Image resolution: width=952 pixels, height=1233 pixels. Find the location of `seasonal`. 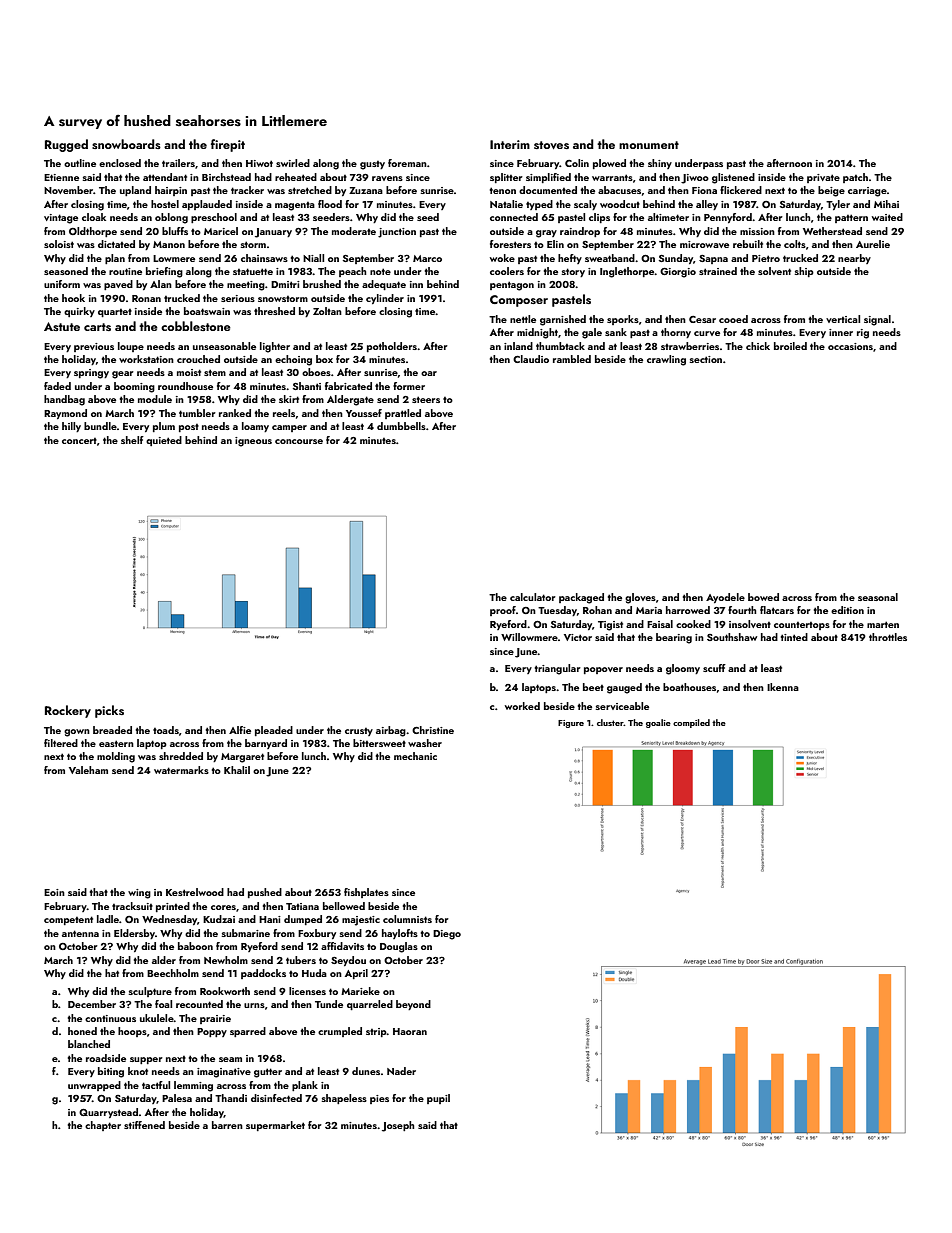

seasonal is located at coordinates (878, 597).
